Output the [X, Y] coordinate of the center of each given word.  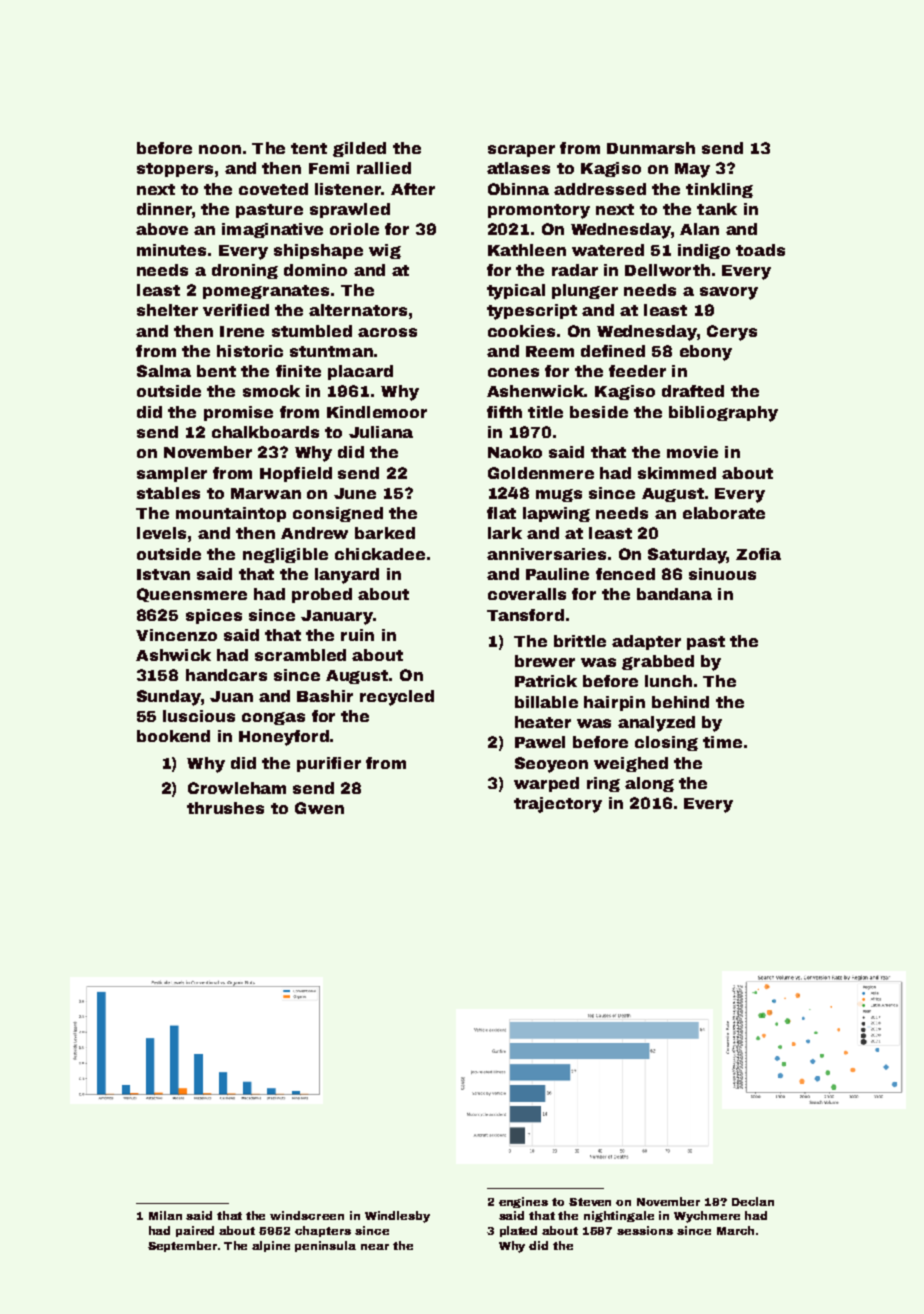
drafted [693, 391]
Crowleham [237, 788]
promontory [539, 211]
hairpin [614, 703]
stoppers [175, 170]
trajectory [558, 805]
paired [195, 1231]
